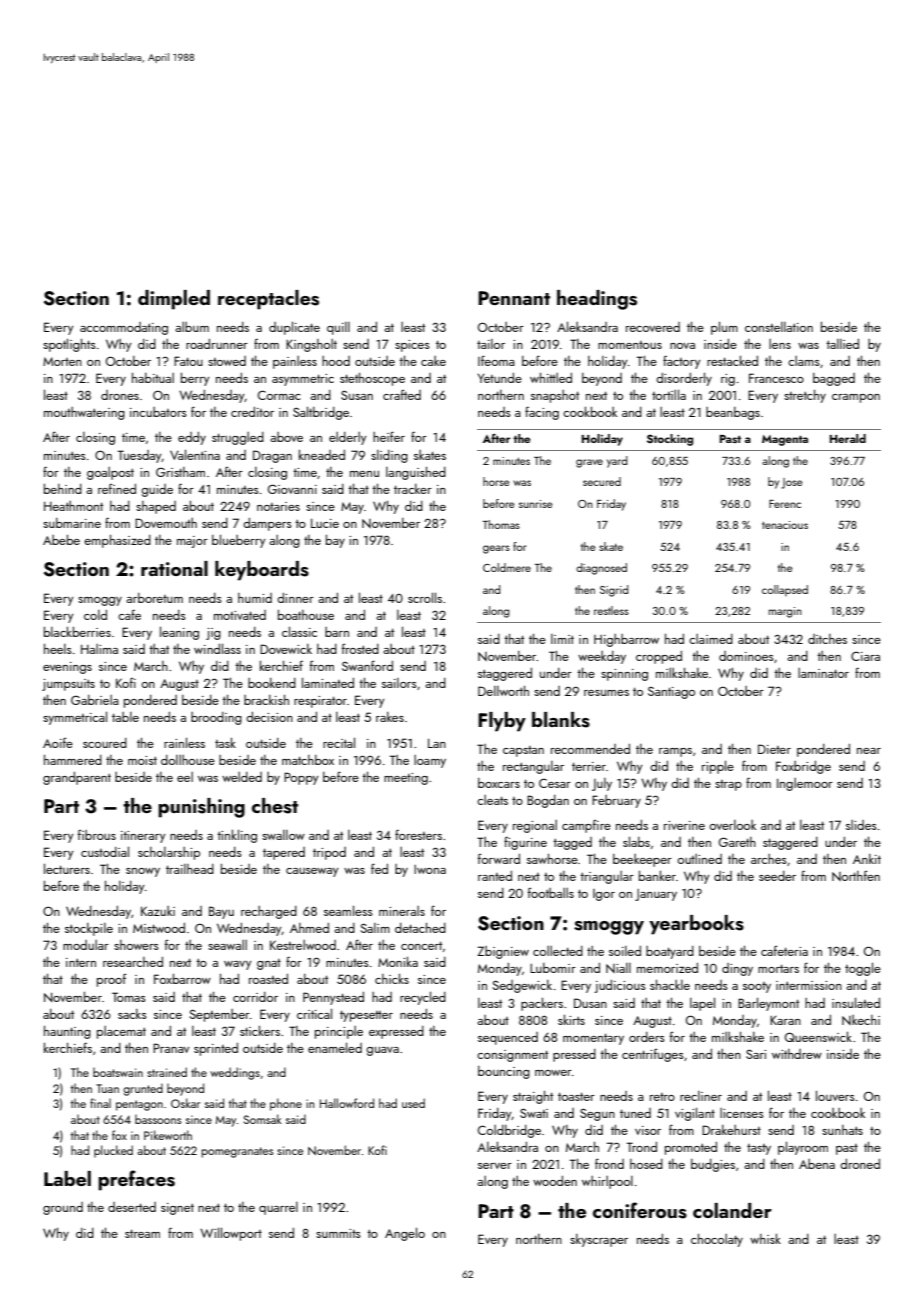 The height and width of the page is (1308, 924). I want to click on tallied, so click(842, 344).
